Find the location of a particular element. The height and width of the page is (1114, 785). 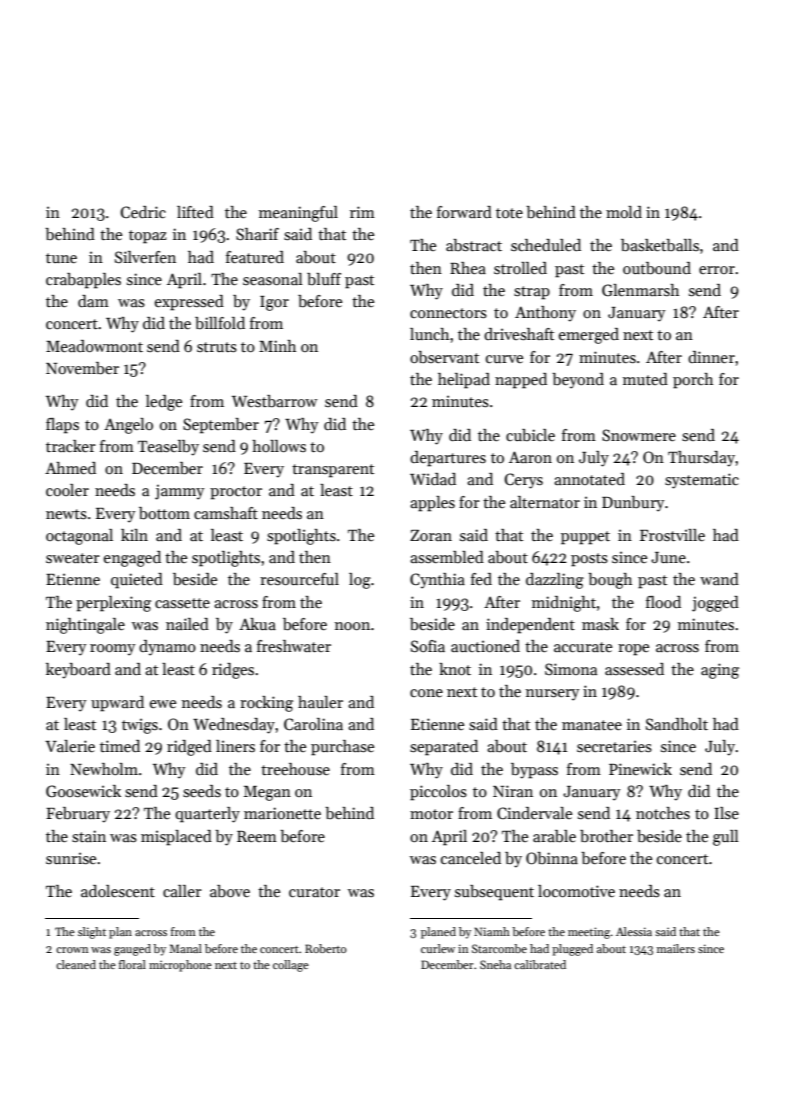

Niran is located at coordinates (513, 791).
